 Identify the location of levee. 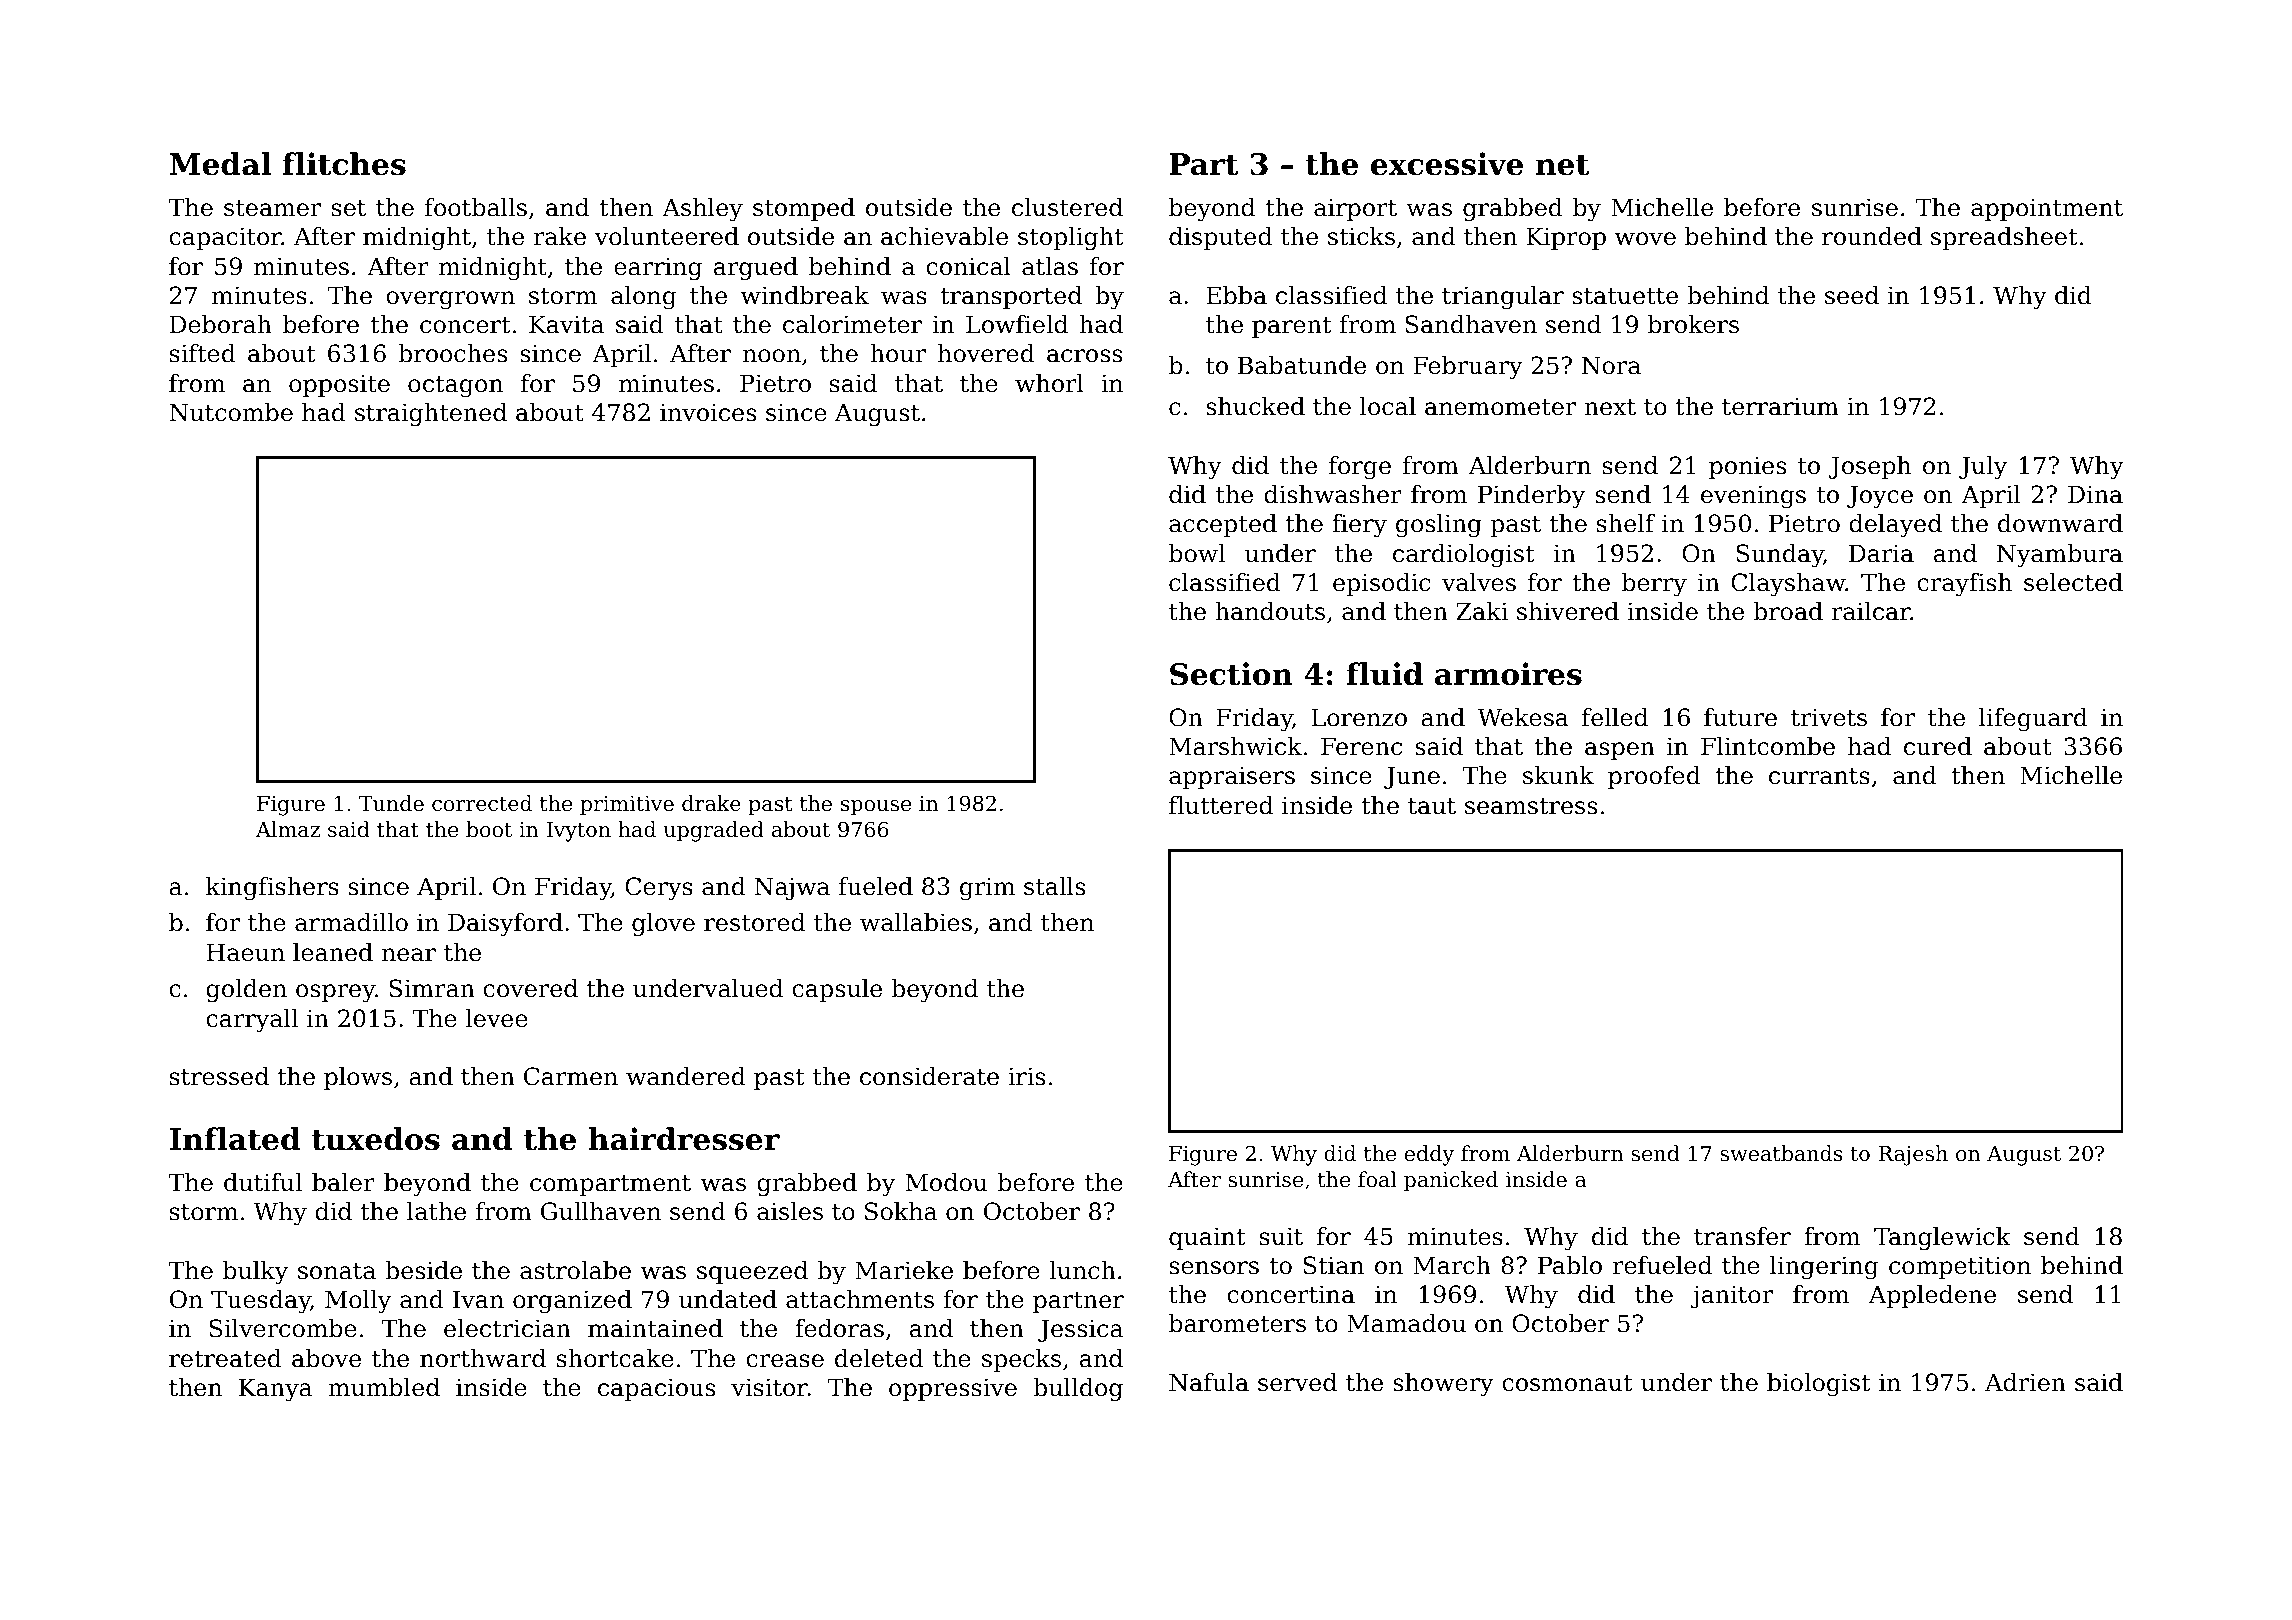
(497, 1018).
